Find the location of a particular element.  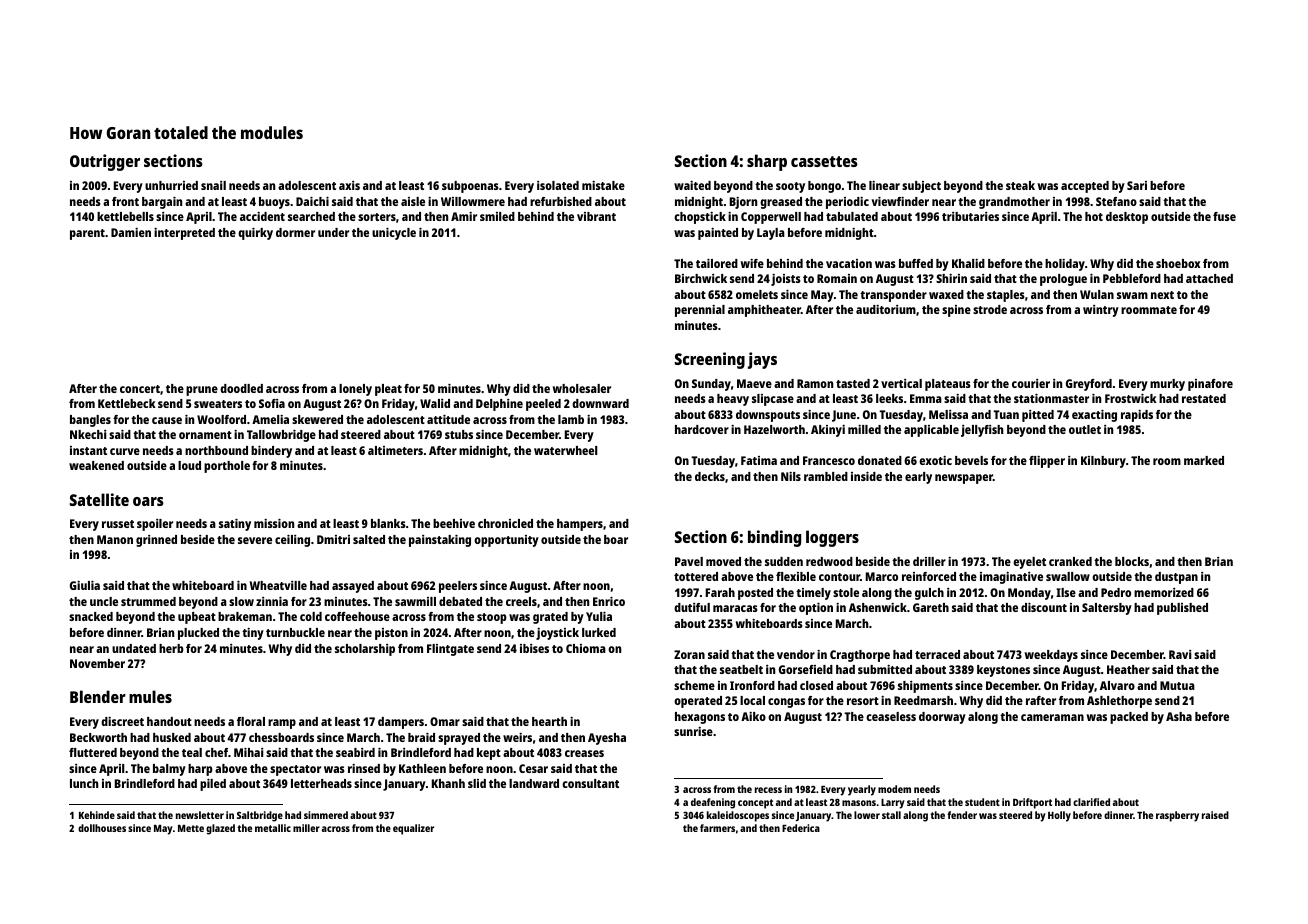

restated is located at coordinates (1204, 398).
